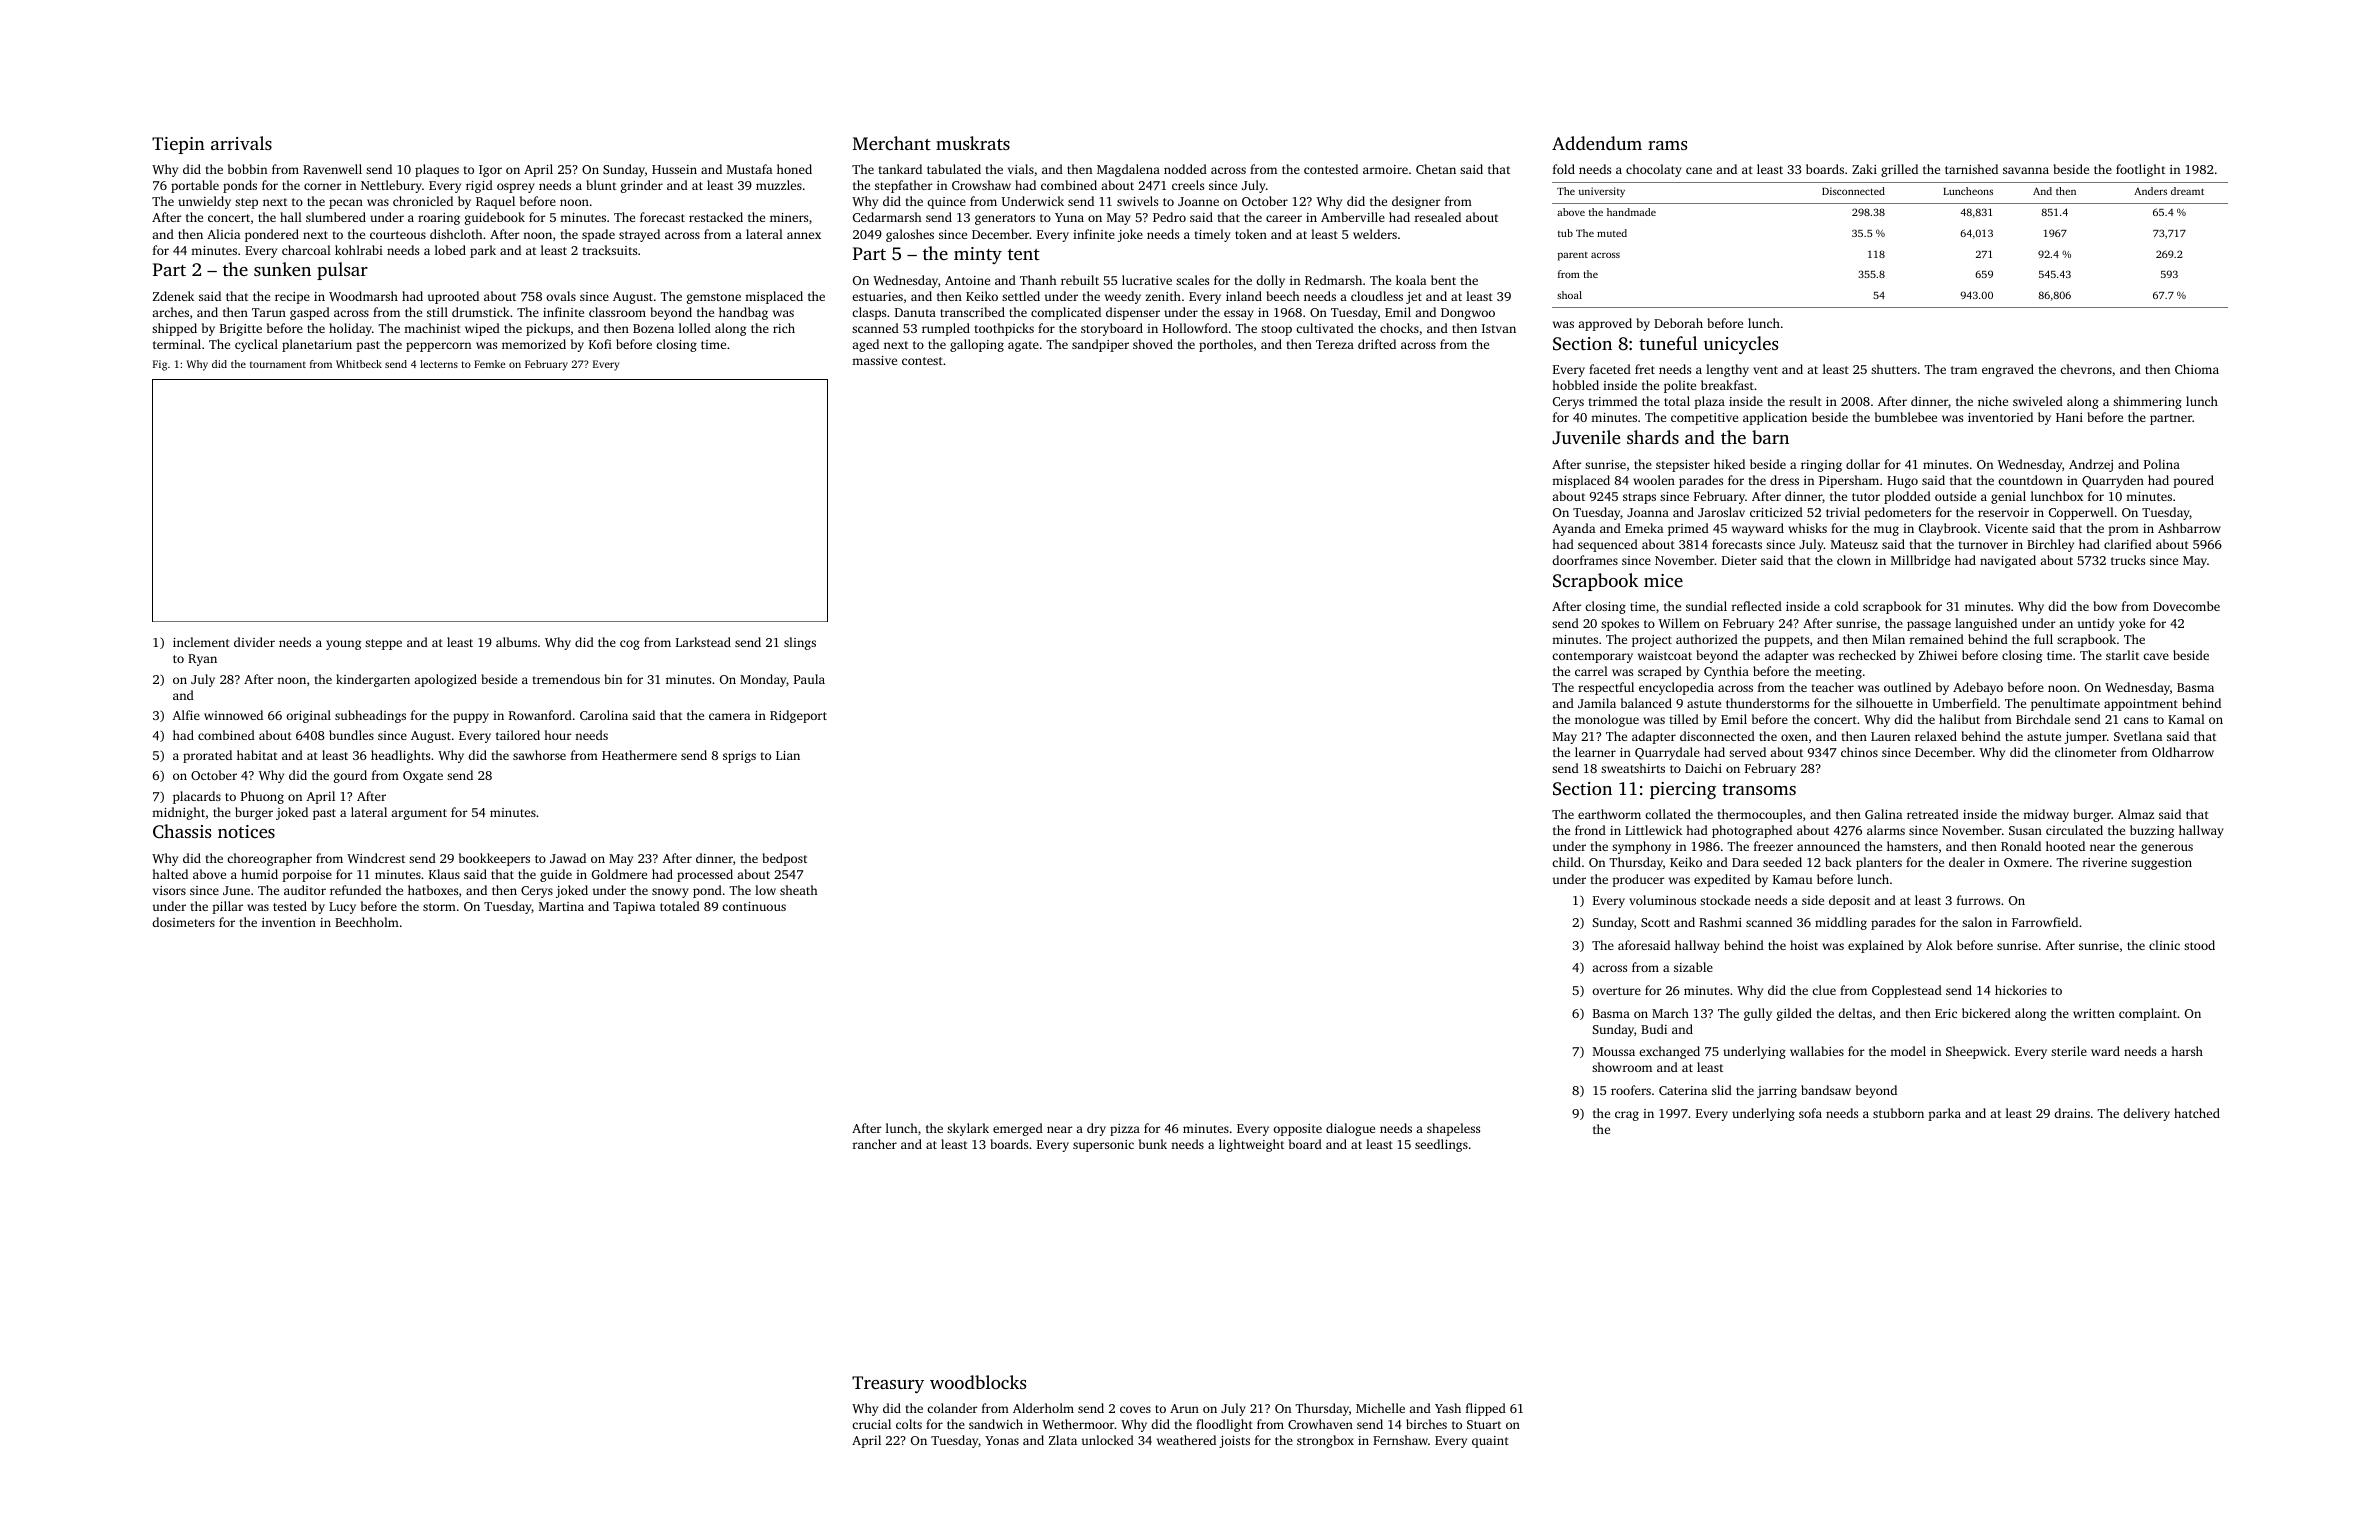 The width and height of the screenshot is (2380, 1540). Describe the element at coordinates (1641, 847) in the screenshot. I see `symphony` at that location.
